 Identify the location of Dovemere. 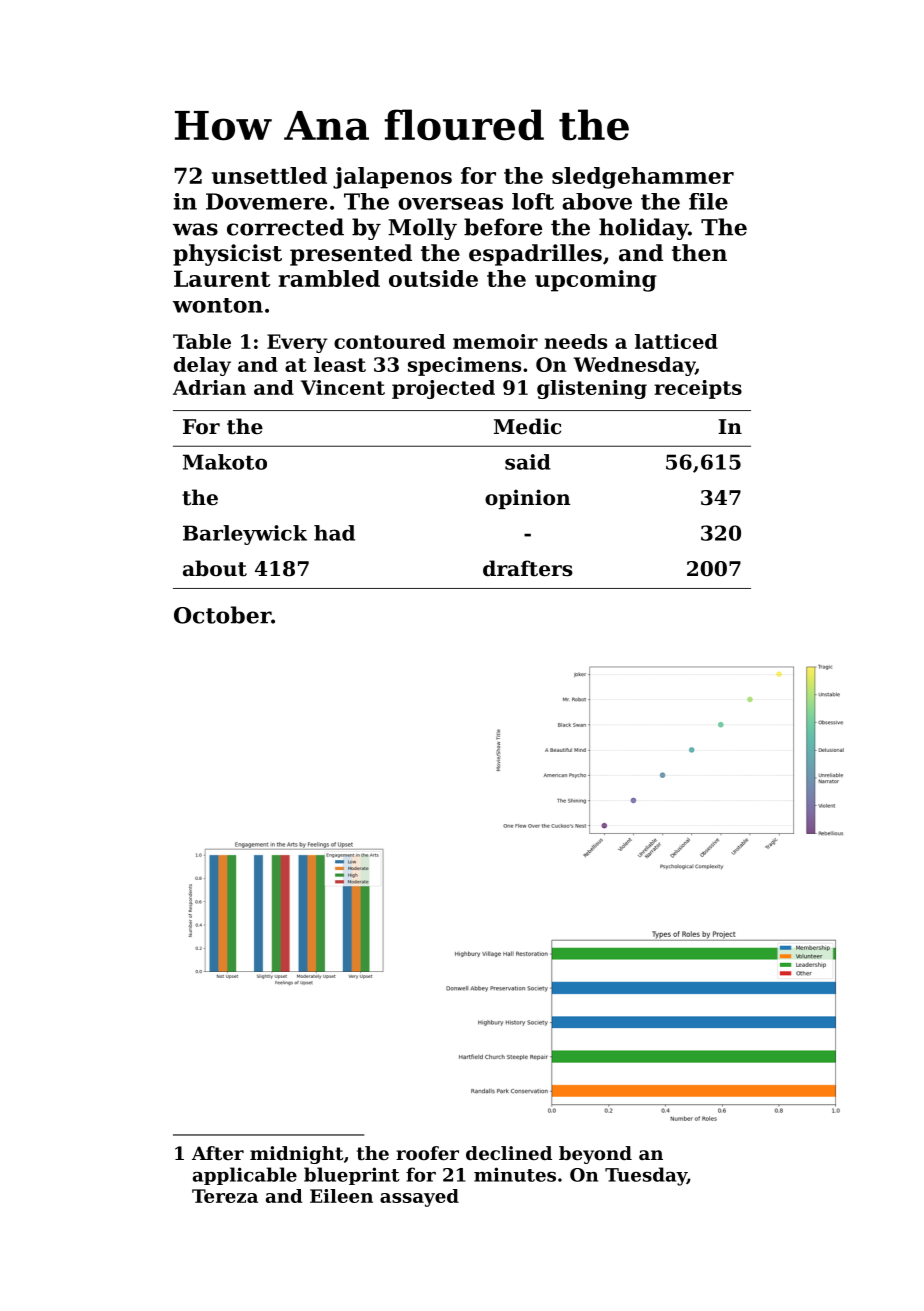
(266, 201).
